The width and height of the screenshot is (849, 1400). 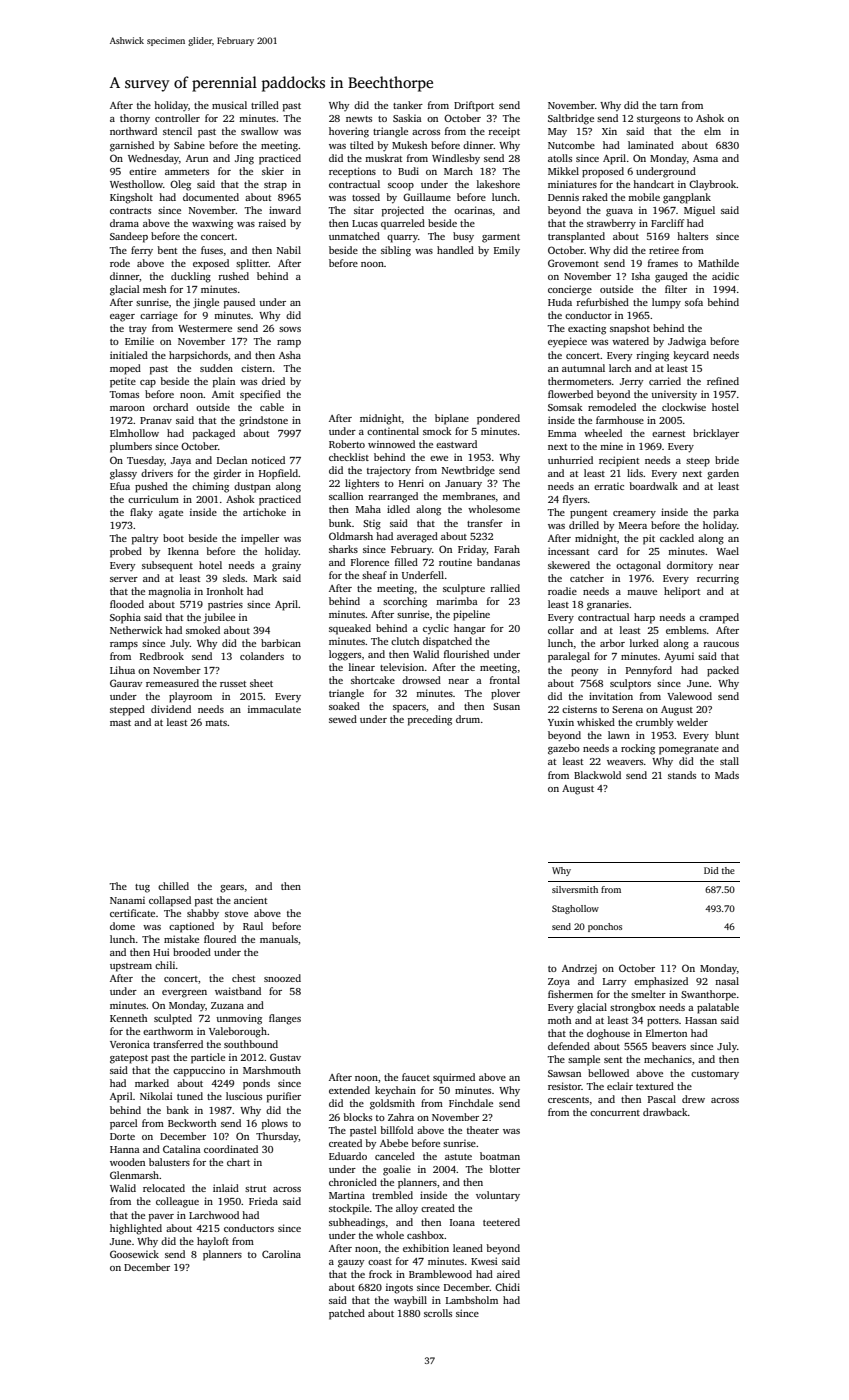 What do you see at coordinates (472, 550) in the screenshot?
I see `Friday` at bounding box center [472, 550].
